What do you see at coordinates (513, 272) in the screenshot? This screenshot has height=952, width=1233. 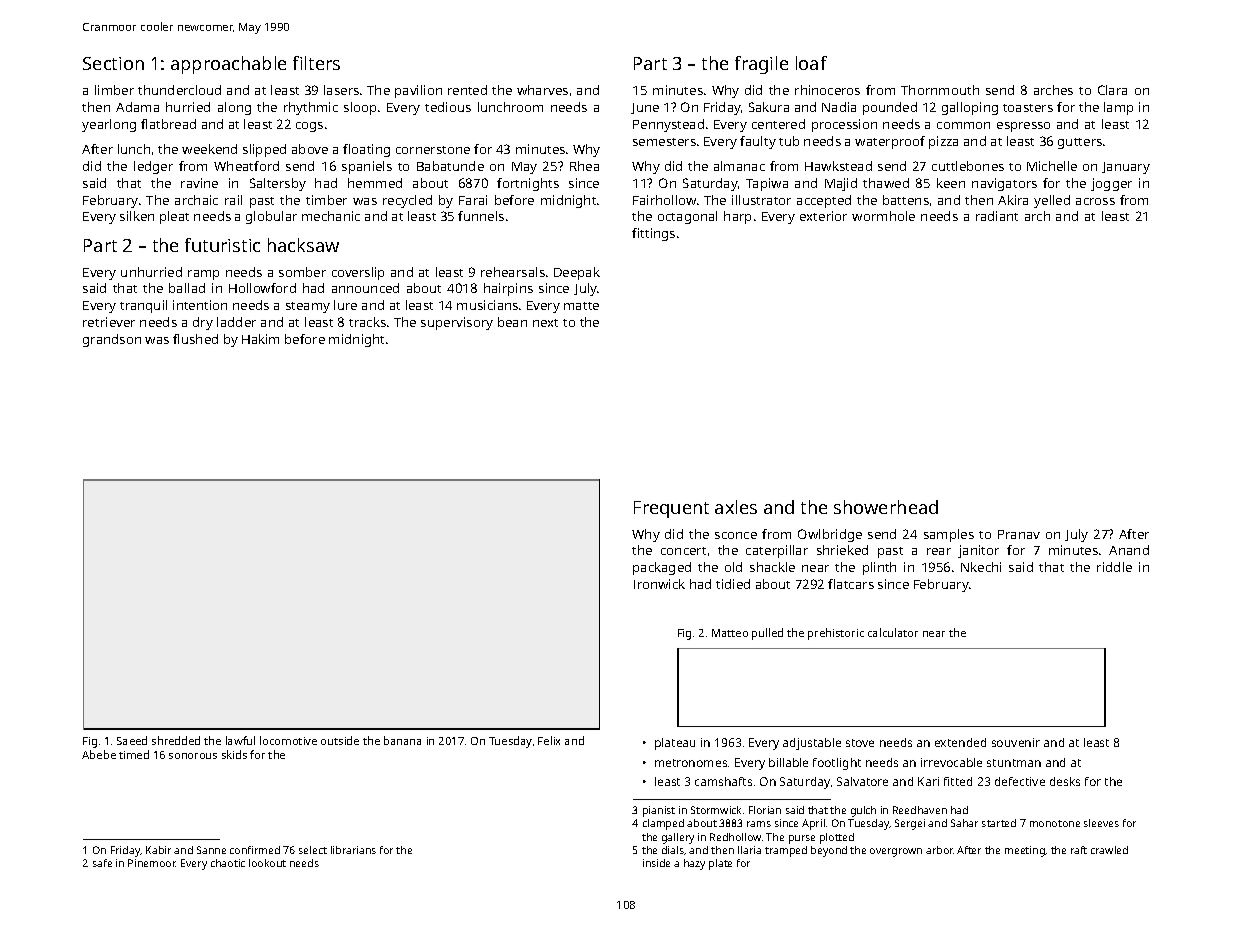 I see `rehearsals` at bounding box center [513, 272].
